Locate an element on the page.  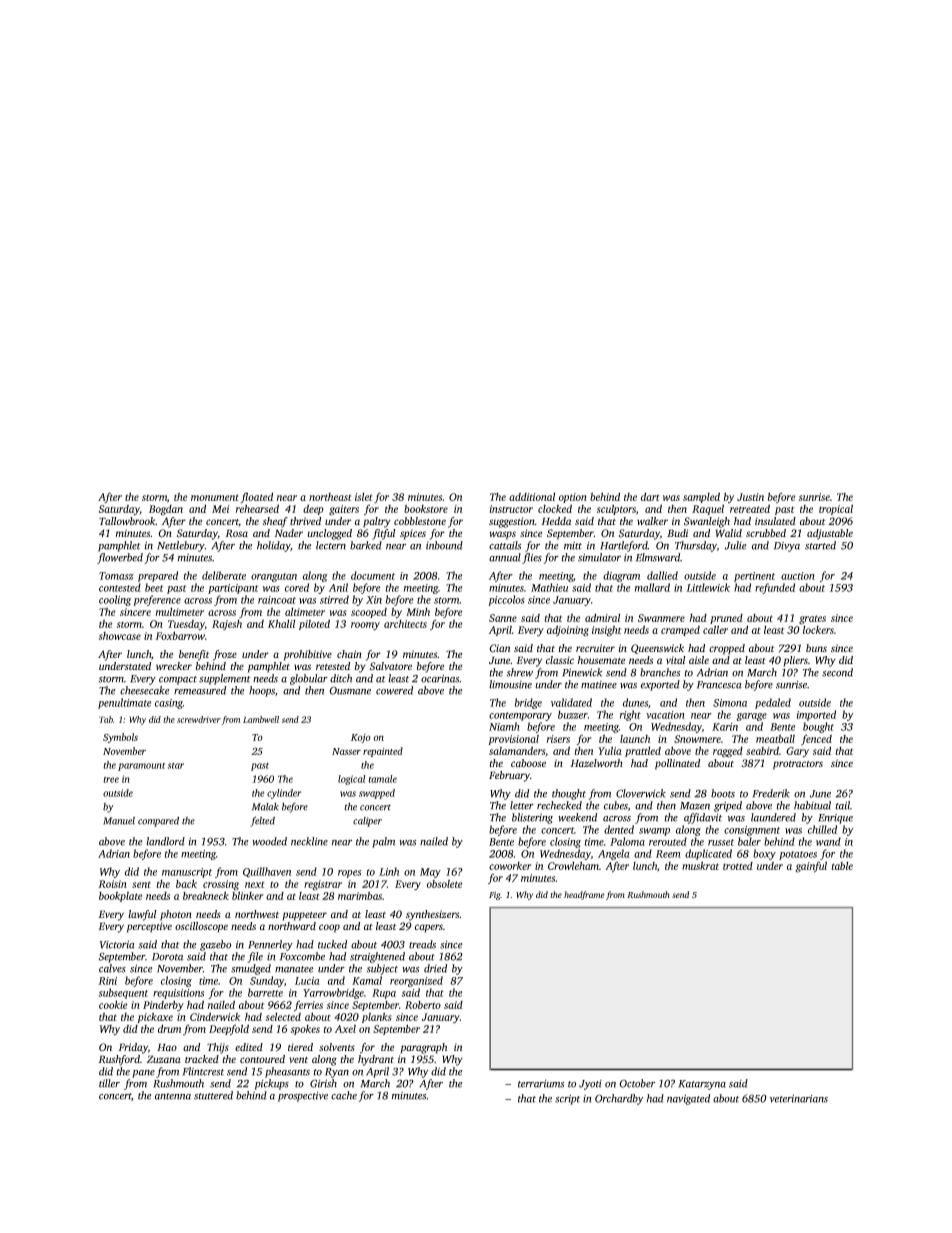
landlord is located at coordinates (165, 841).
